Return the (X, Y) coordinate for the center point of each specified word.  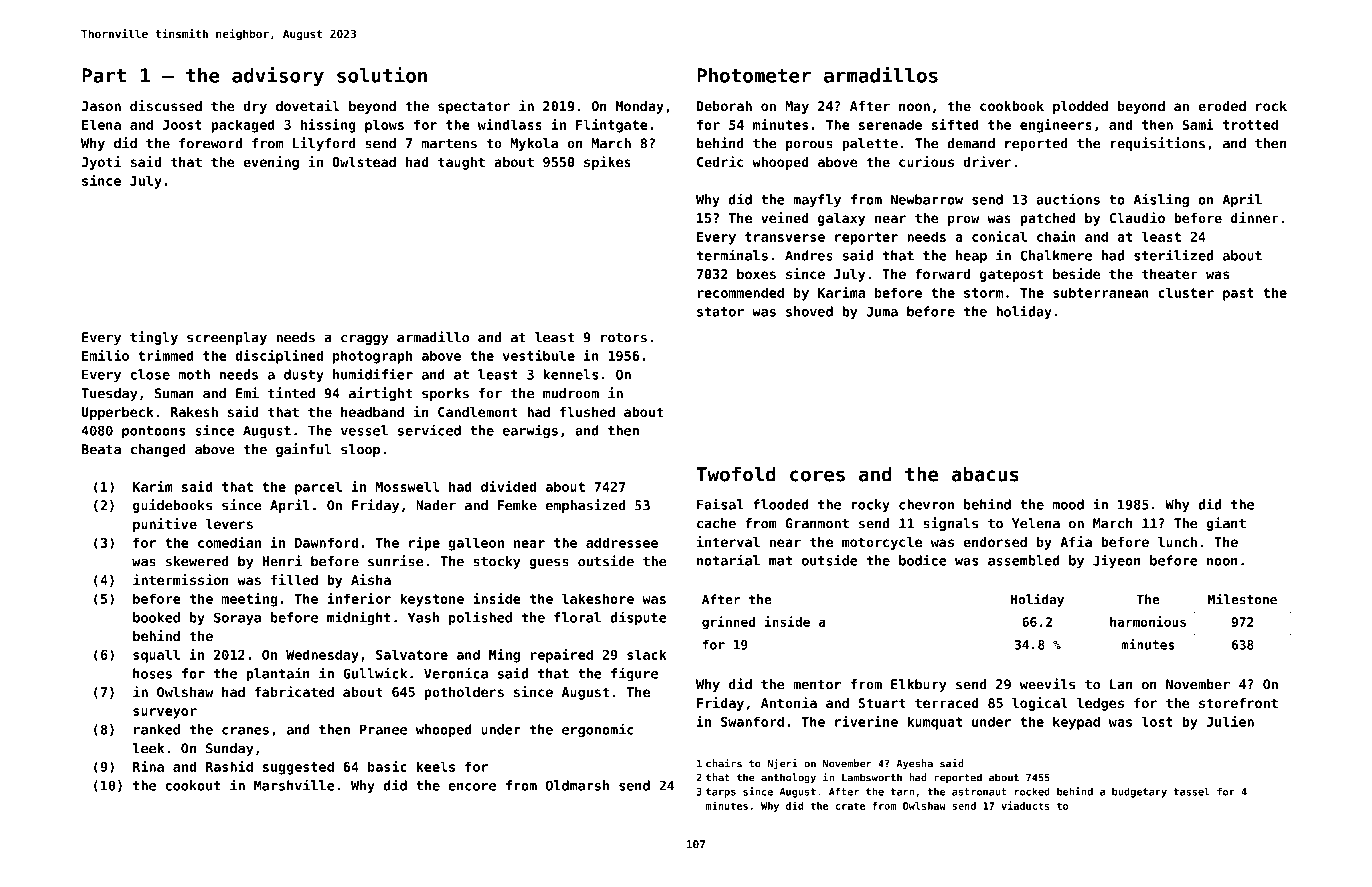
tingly (154, 338)
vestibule (539, 355)
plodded (1080, 107)
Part (104, 75)
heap (971, 257)
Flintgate (612, 126)
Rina (148, 766)
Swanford (752, 721)
